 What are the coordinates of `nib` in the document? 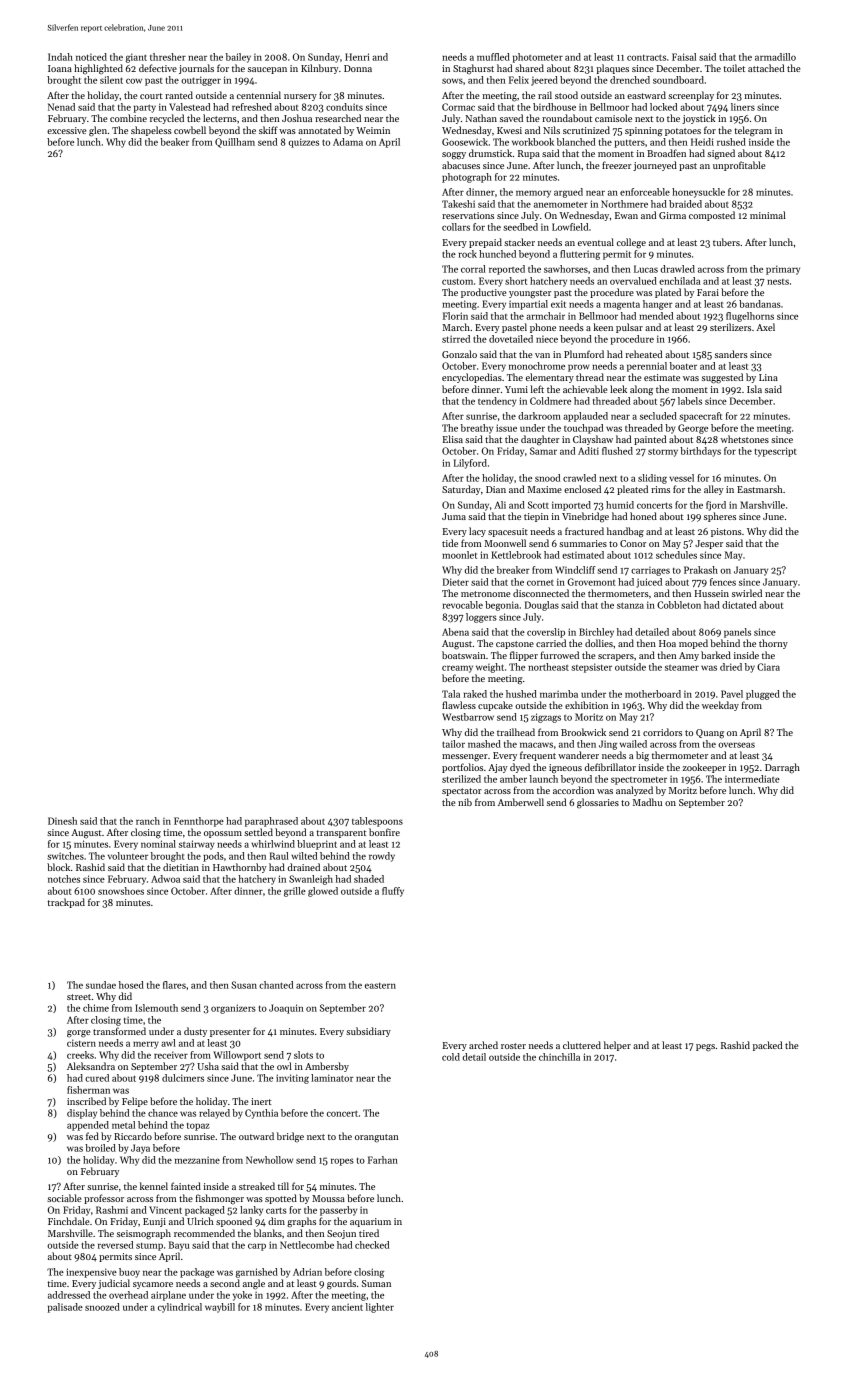 It's located at (465, 802).
